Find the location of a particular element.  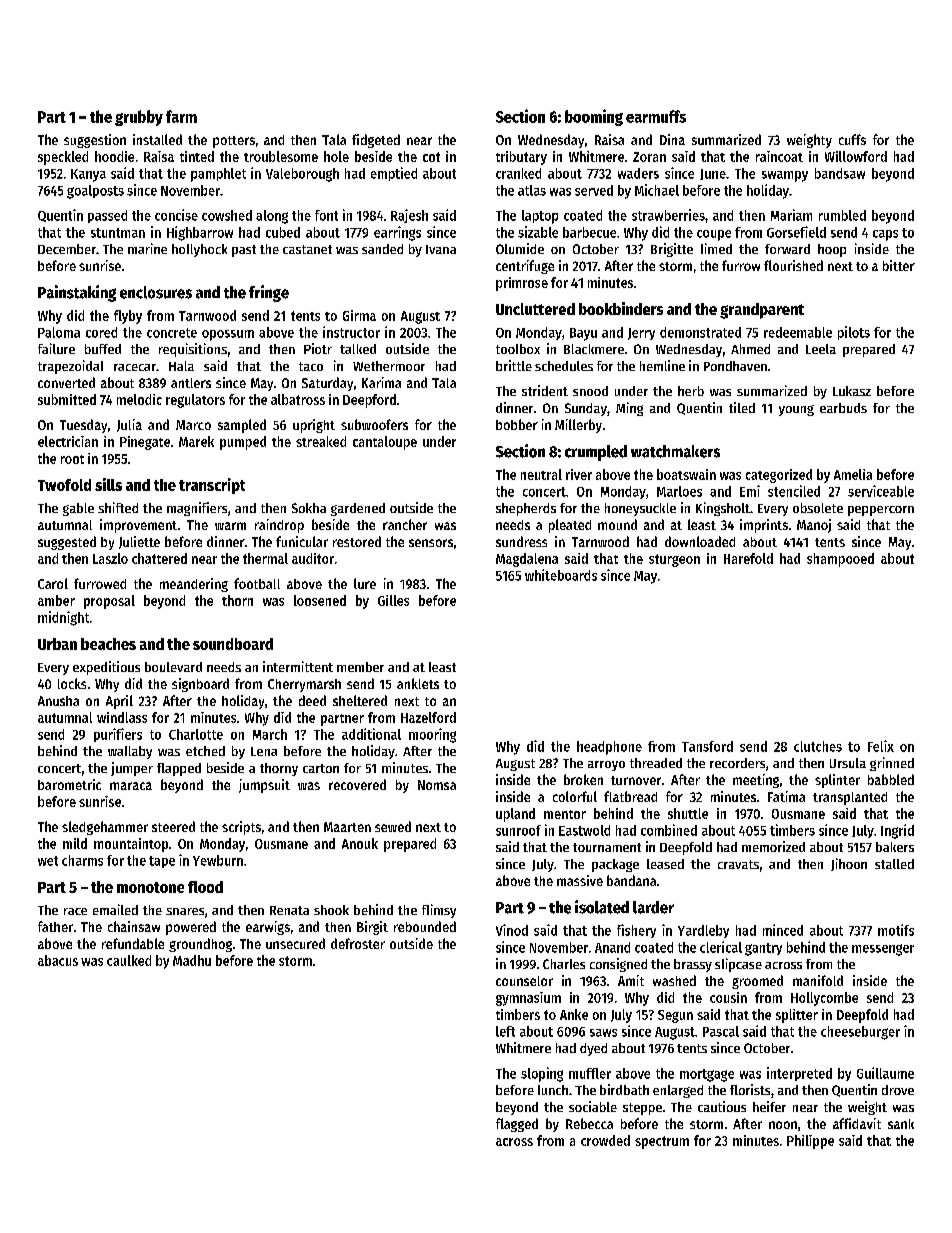

Gilles is located at coordinates (393, 600).
